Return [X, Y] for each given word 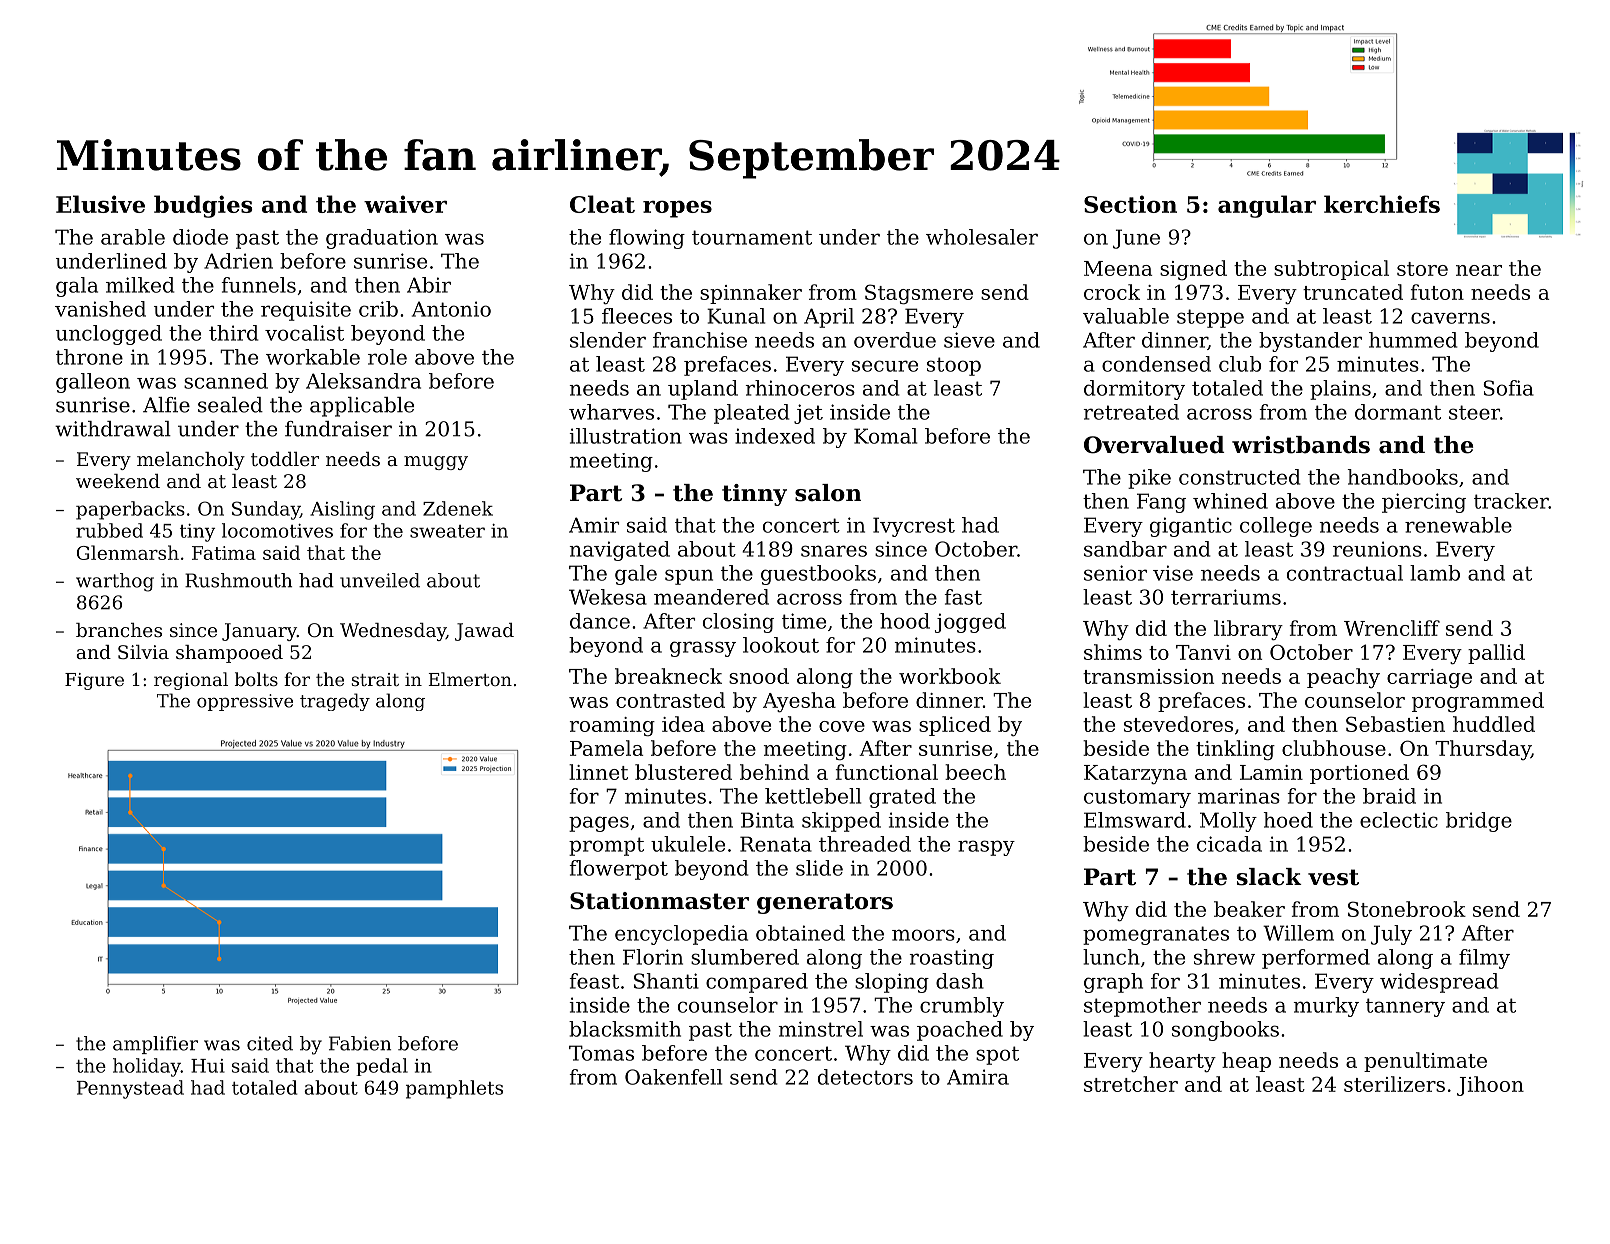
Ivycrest [914, 527]
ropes [677, 209]
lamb [1435, 573]
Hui [208, 1066]
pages [599, 824]
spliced [955, 726]
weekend [118, 481]
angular [1267, 206]
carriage [1429, 678]
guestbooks [818, 575]
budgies [203, 206]
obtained [800, 933]
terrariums [1226, 597]
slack [1269, 877]
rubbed [109, 530]
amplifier [155, 1045]
